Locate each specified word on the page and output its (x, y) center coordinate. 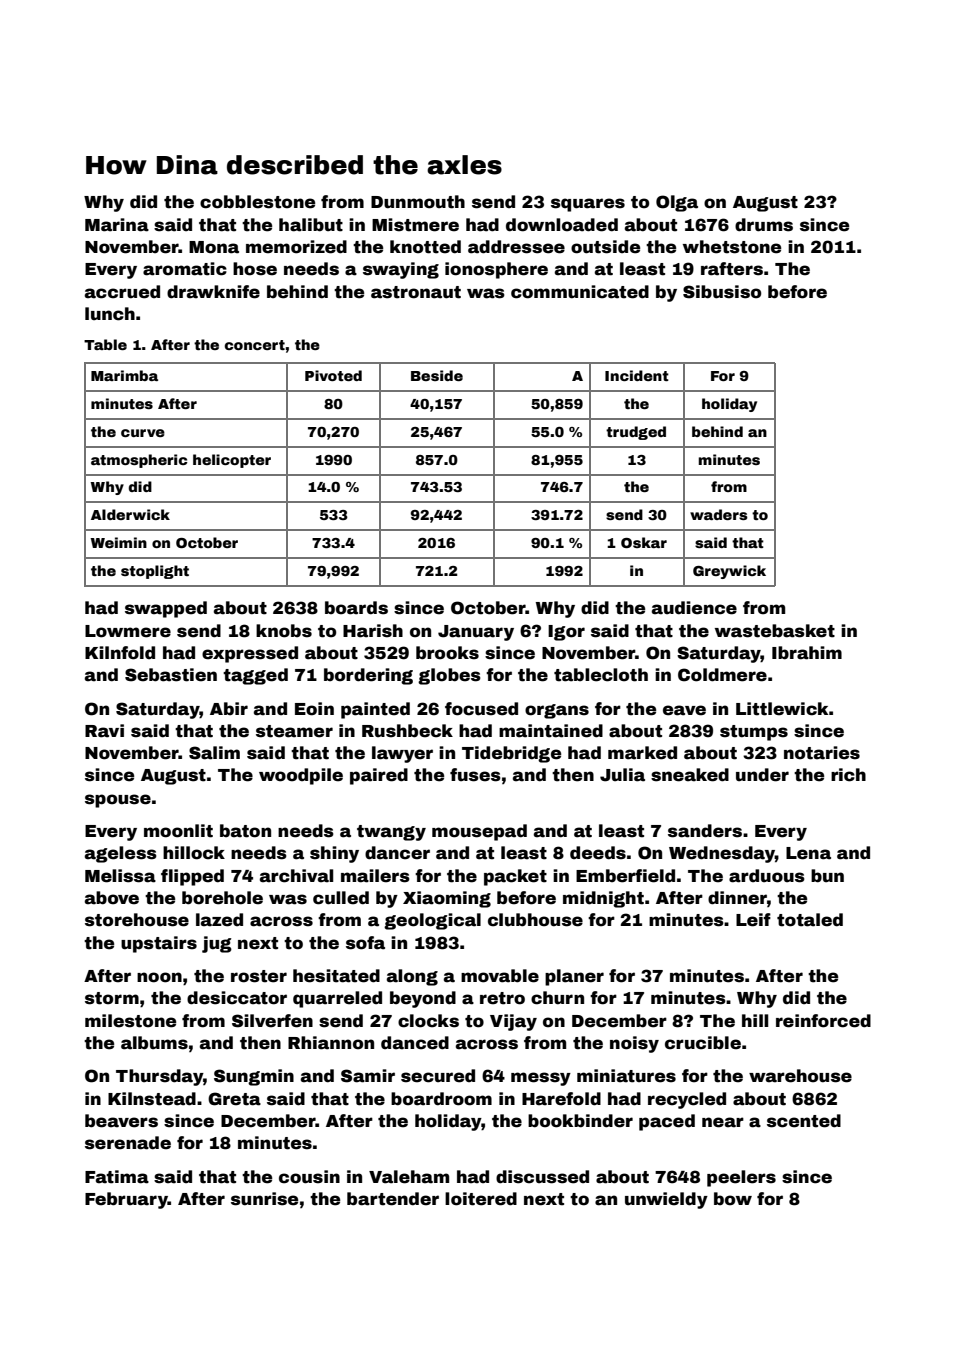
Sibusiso (722, 292)
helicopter (232, 461)
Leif (753, 920)
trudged (636, 433)
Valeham (409, 1177)
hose (255, 269)
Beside (437, 375)
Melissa (120, 876)
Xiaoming (447, 899)
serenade (128, 1143)
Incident (637, 375)
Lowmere (128, 631)
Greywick (729, 572)
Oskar (644, 542)
